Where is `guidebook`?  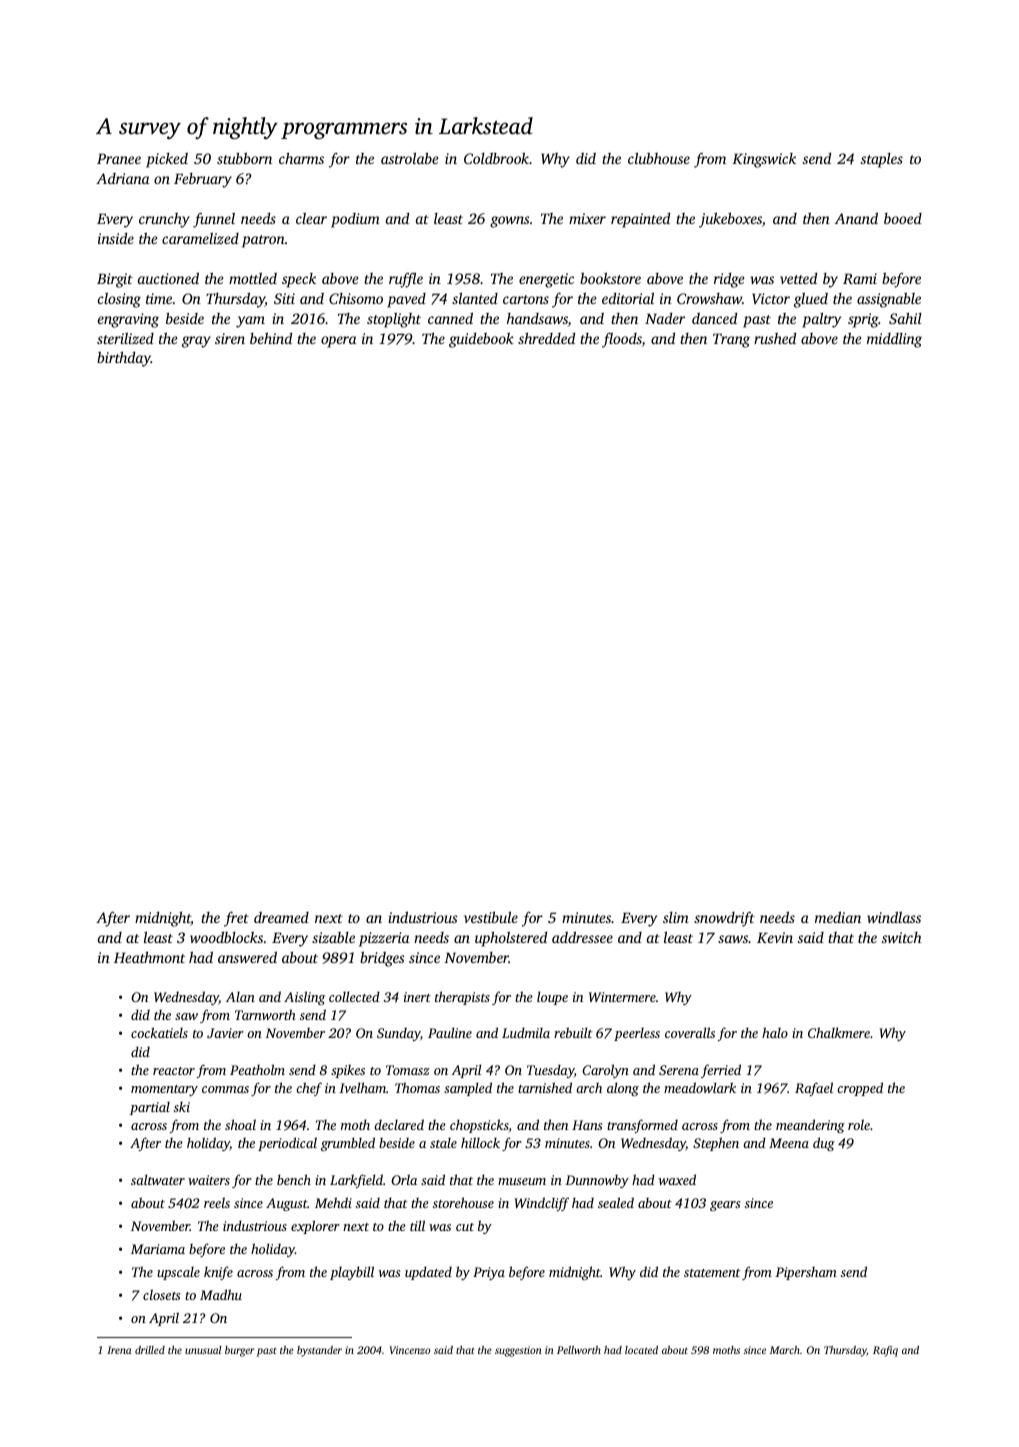
guidebook is located at coordinates (481, 340).
